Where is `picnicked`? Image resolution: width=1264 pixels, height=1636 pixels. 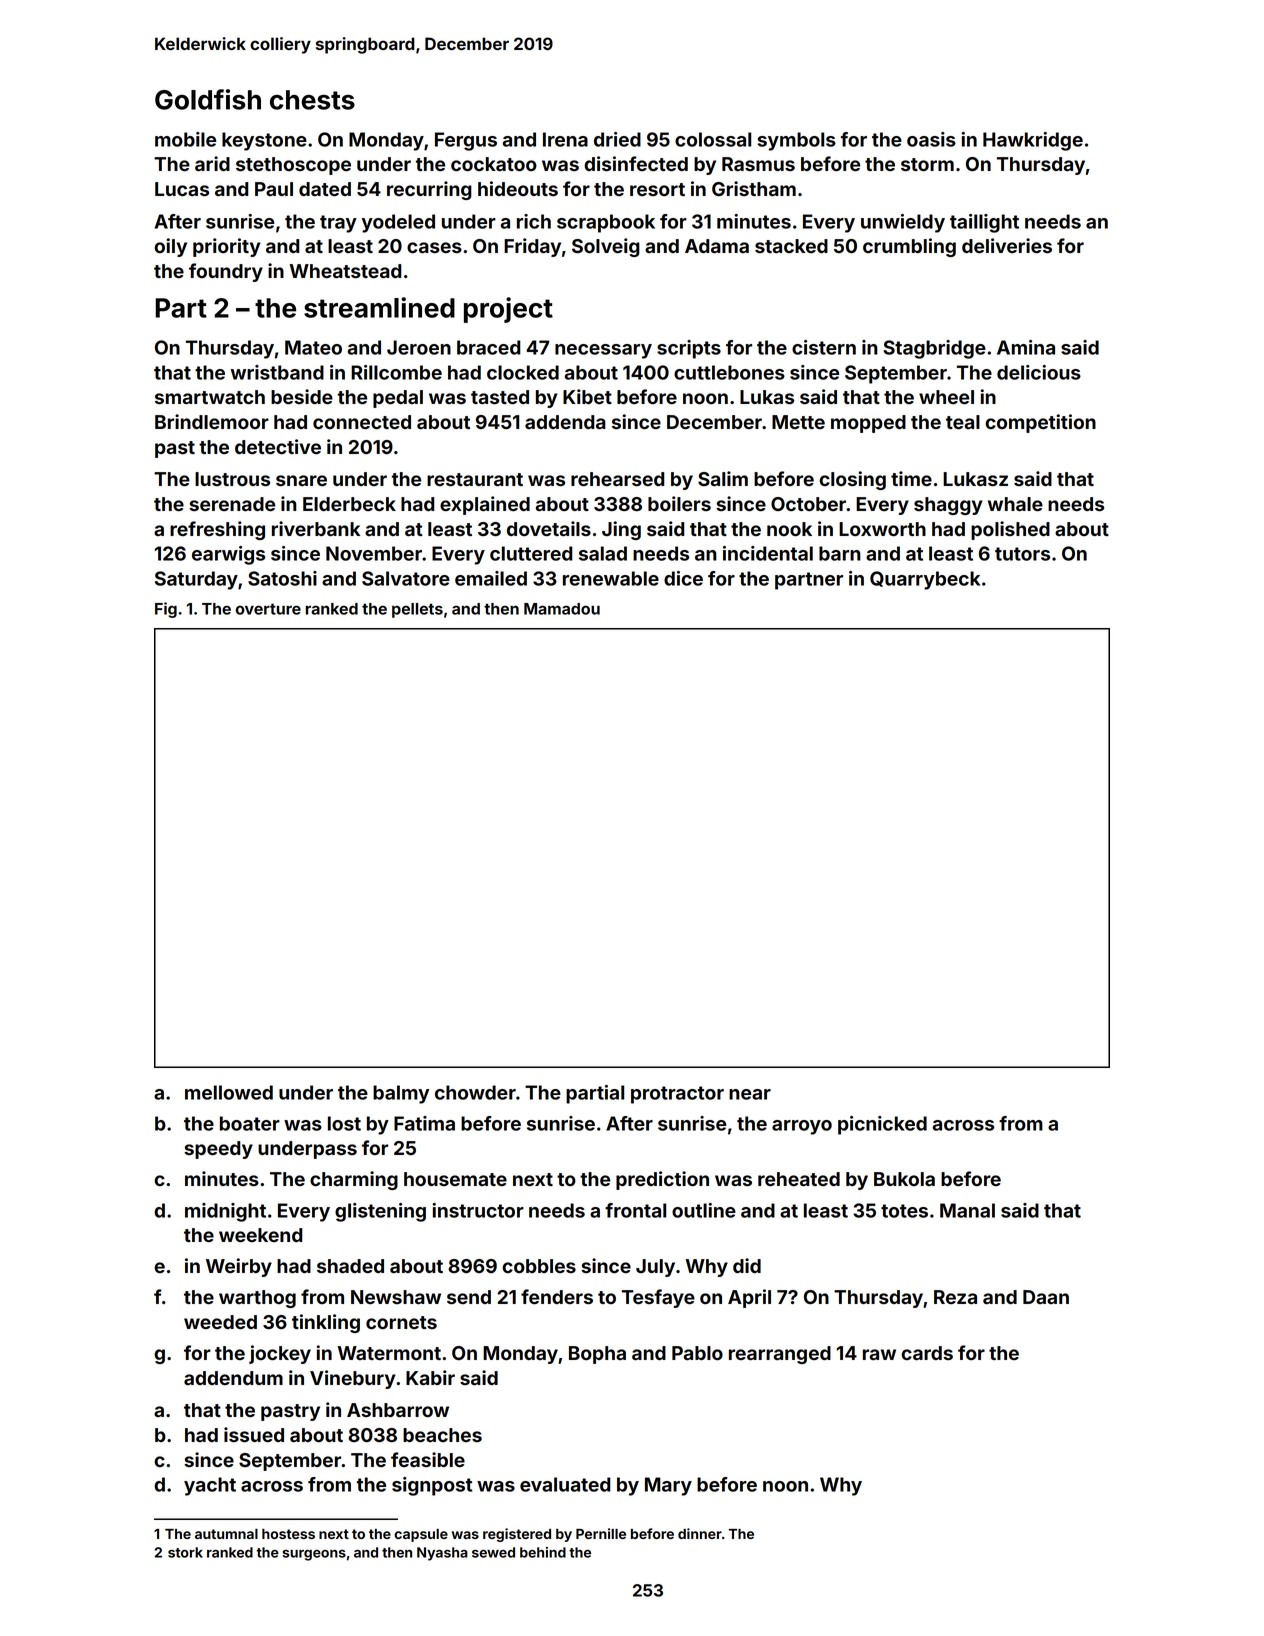 picnicked is located at coordinates (882, 1125).
